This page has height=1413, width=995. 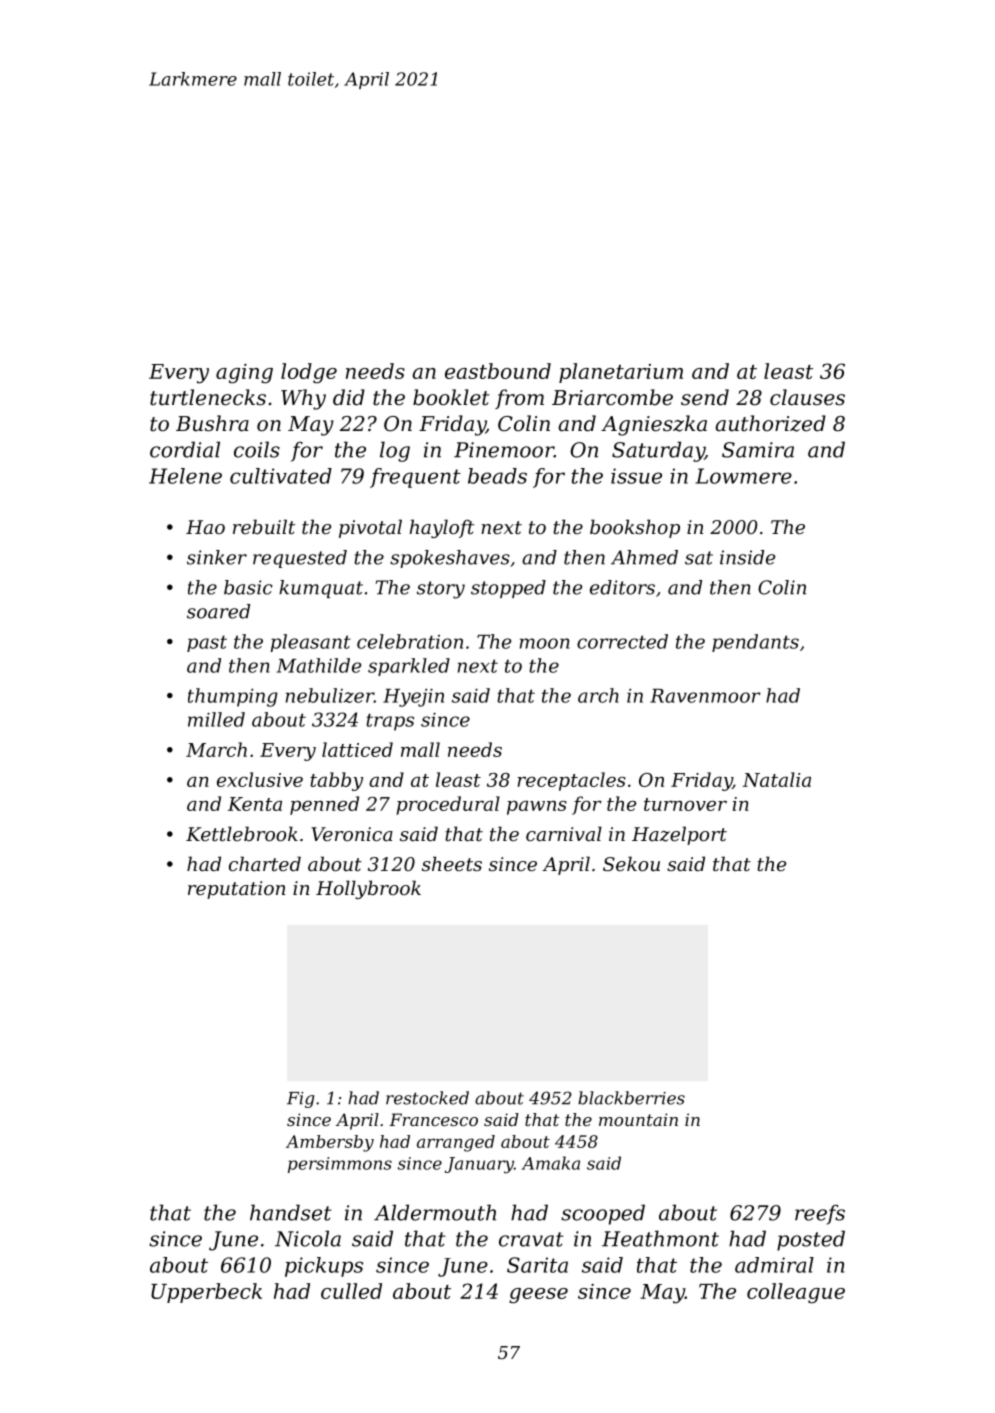 What do you see at coordinates (743, 476) in the page?
I see `Lowmere` at bounding box center [743, 476].
